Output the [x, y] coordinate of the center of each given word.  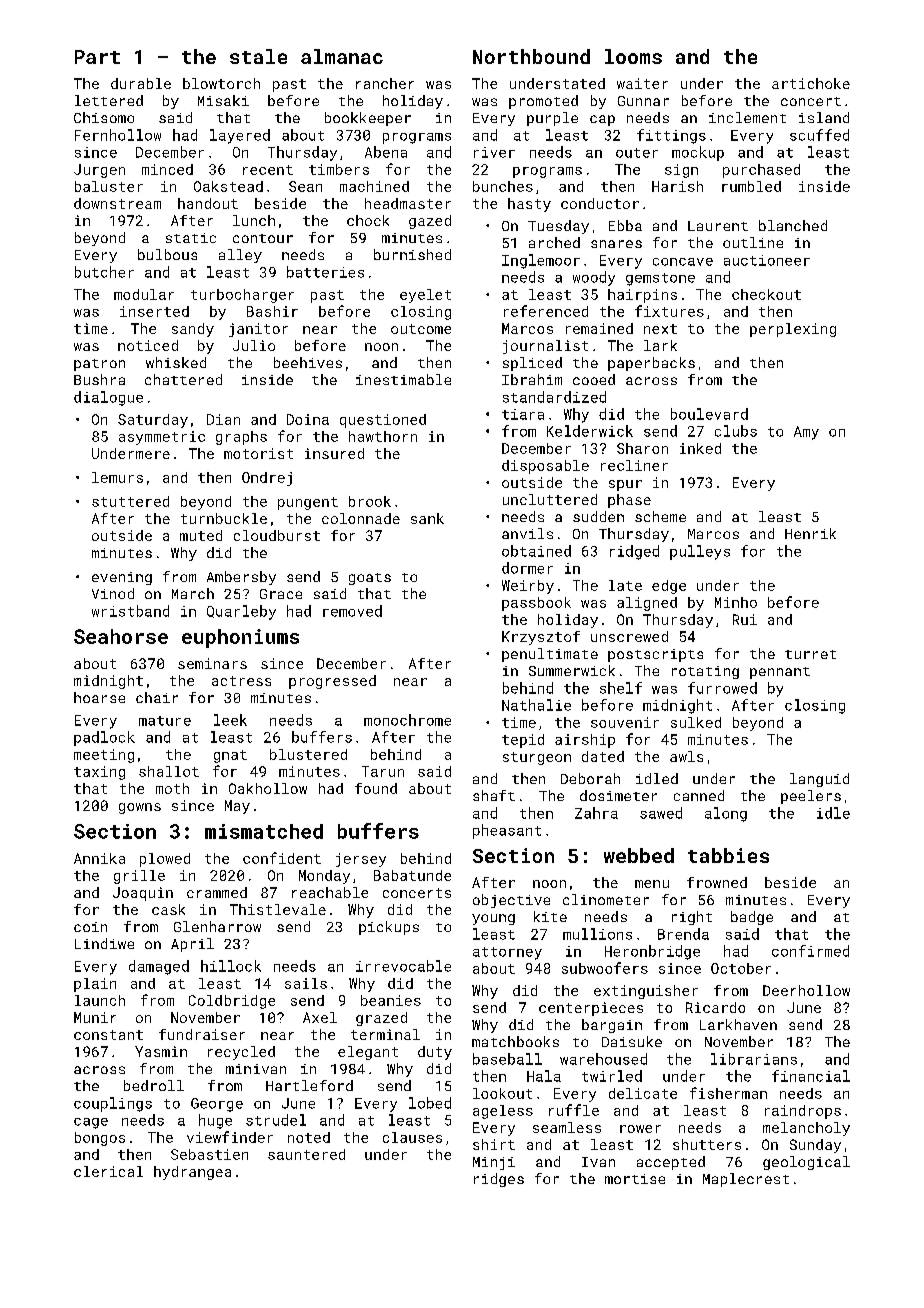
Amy [806, 433]
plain [95, 985]
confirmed [810, 951]
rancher [385, 83]
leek [230, 720]
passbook [536, 604]
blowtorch [221, 83]
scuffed [819, 135]
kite [550, 916]
